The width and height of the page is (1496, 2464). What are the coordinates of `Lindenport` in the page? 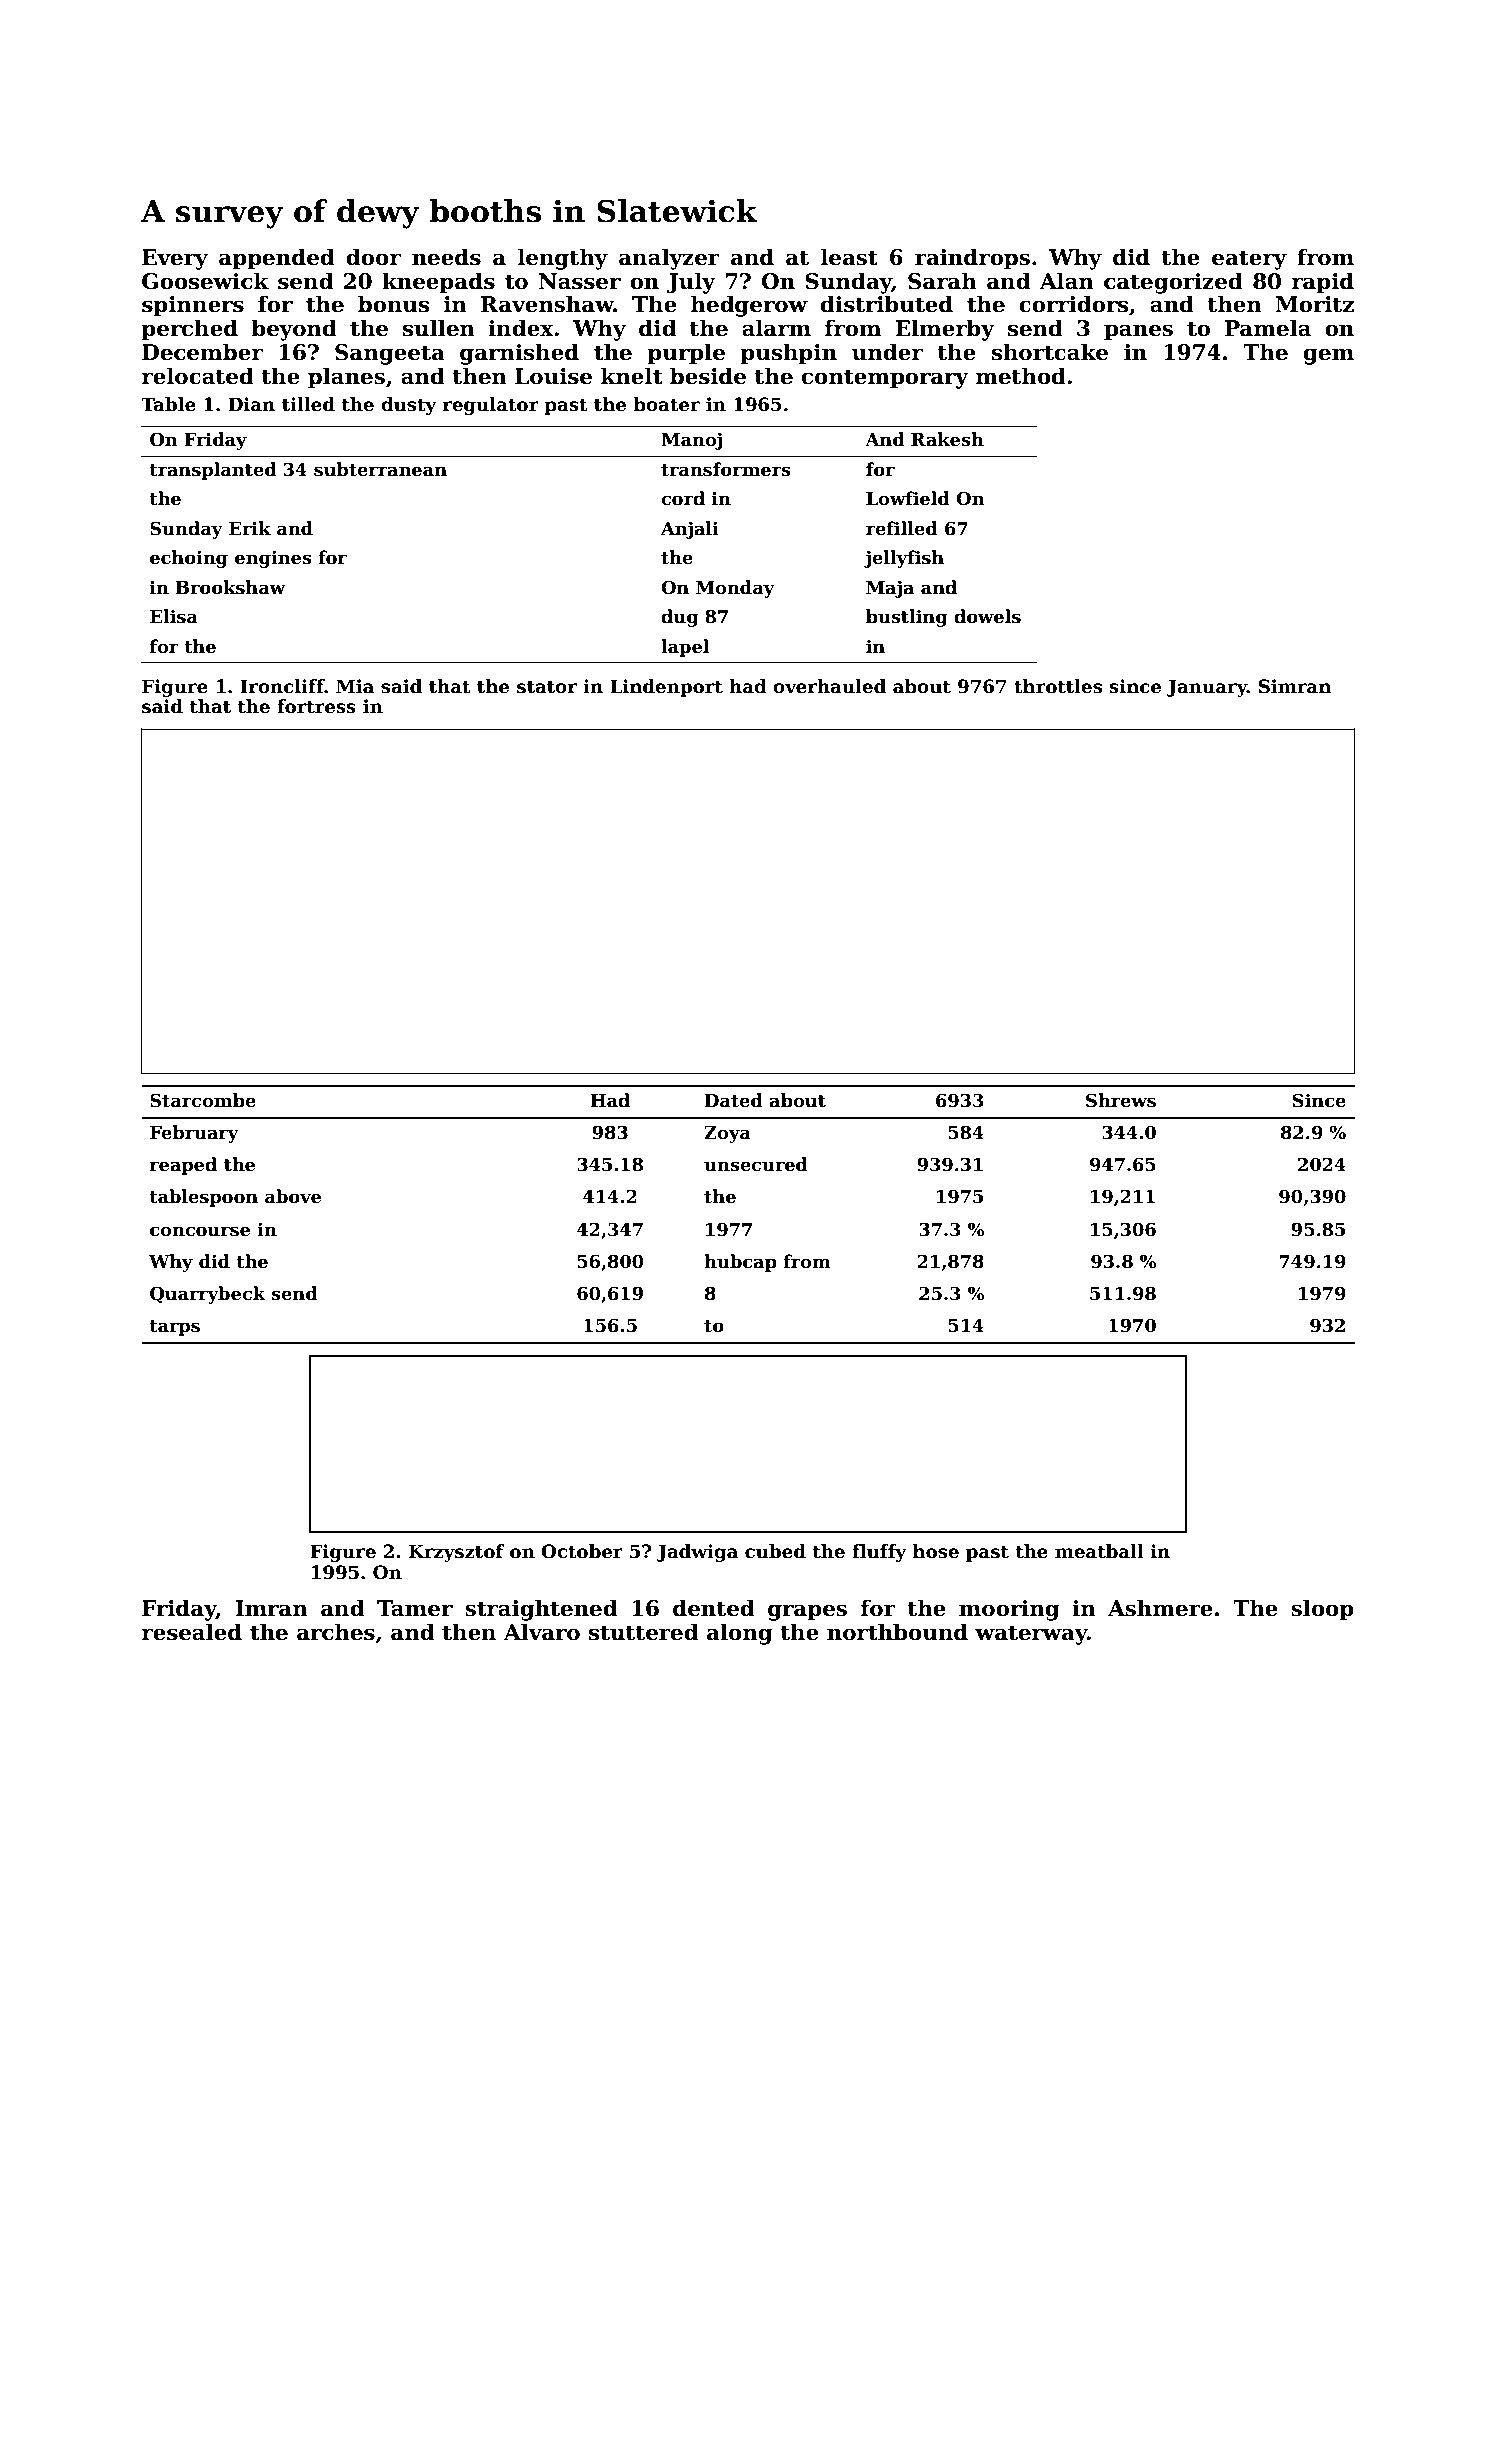 It's located at (666, 688).
